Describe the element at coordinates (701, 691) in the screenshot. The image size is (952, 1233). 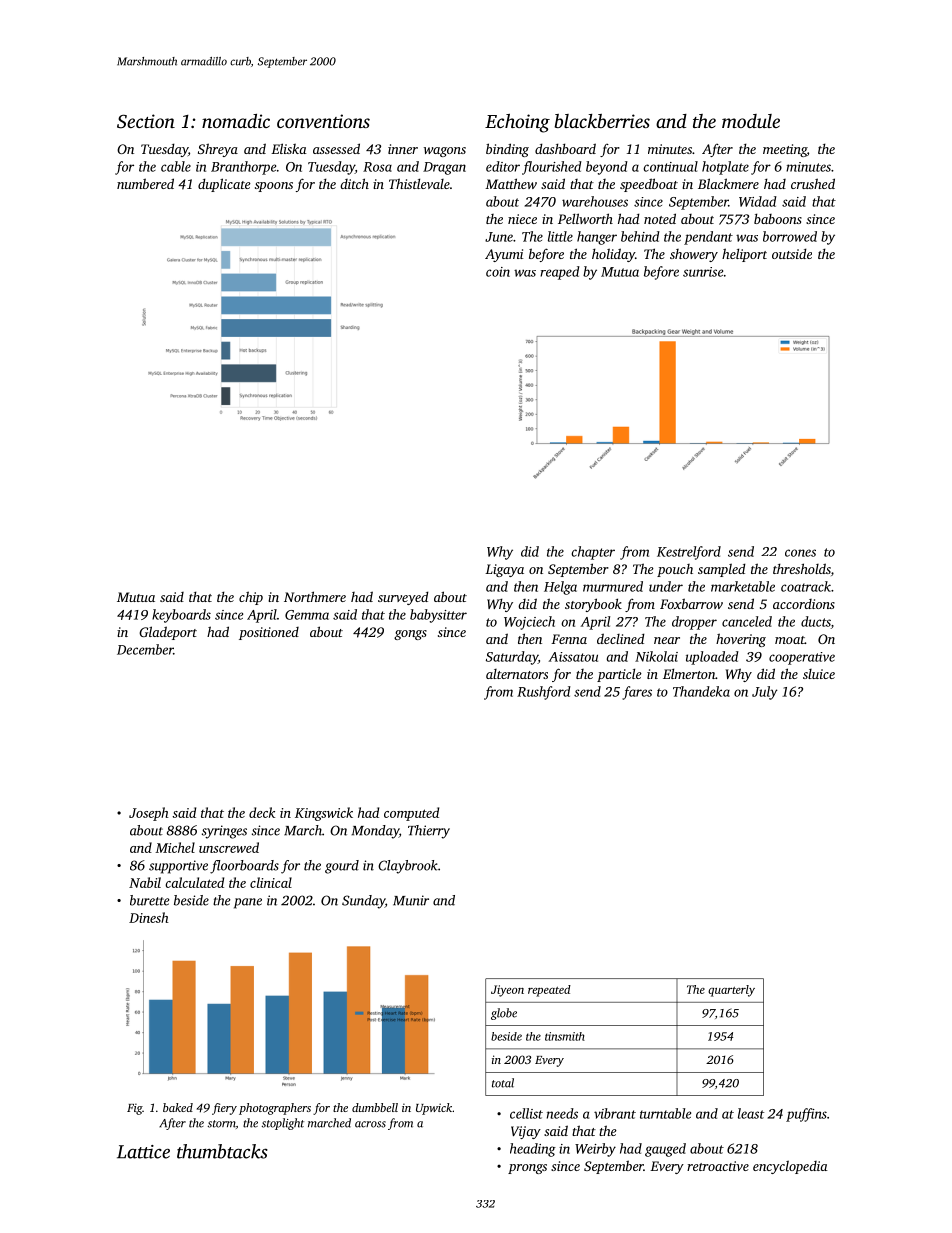
I see `Thandeka` at that location.
